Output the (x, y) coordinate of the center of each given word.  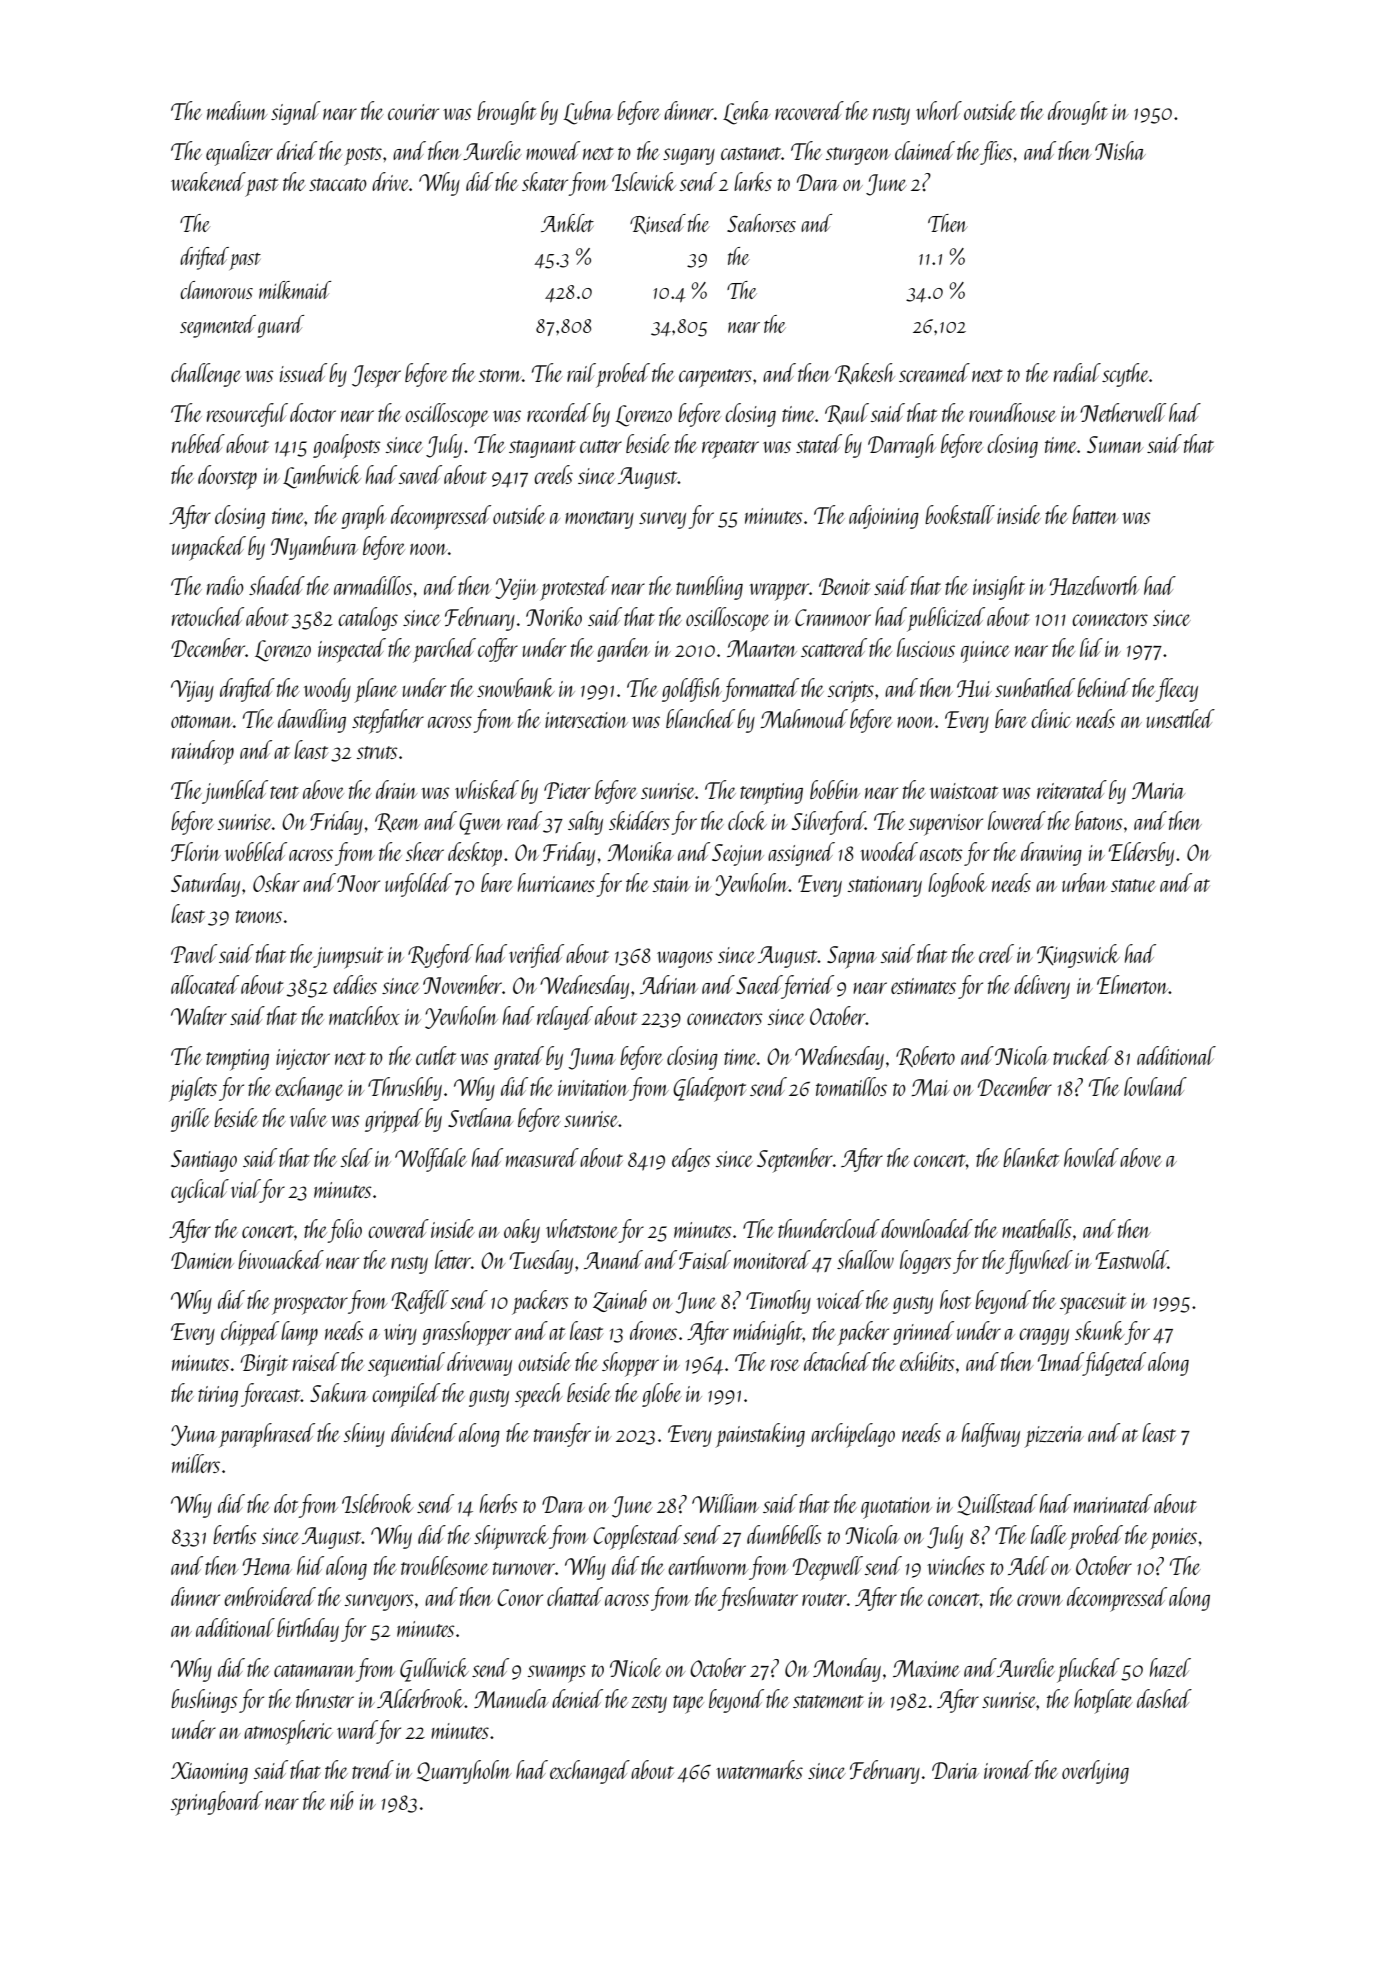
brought (506, 113)
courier (413, 112)
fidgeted (1114, 1364)
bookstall (960, 514)
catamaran (314, 1670)
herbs (499, 1503)
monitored (772, 1259)
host (955, 1299)
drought (1077, 113)
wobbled (256, 851)
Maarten (762, 648)
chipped (250, 1333)
